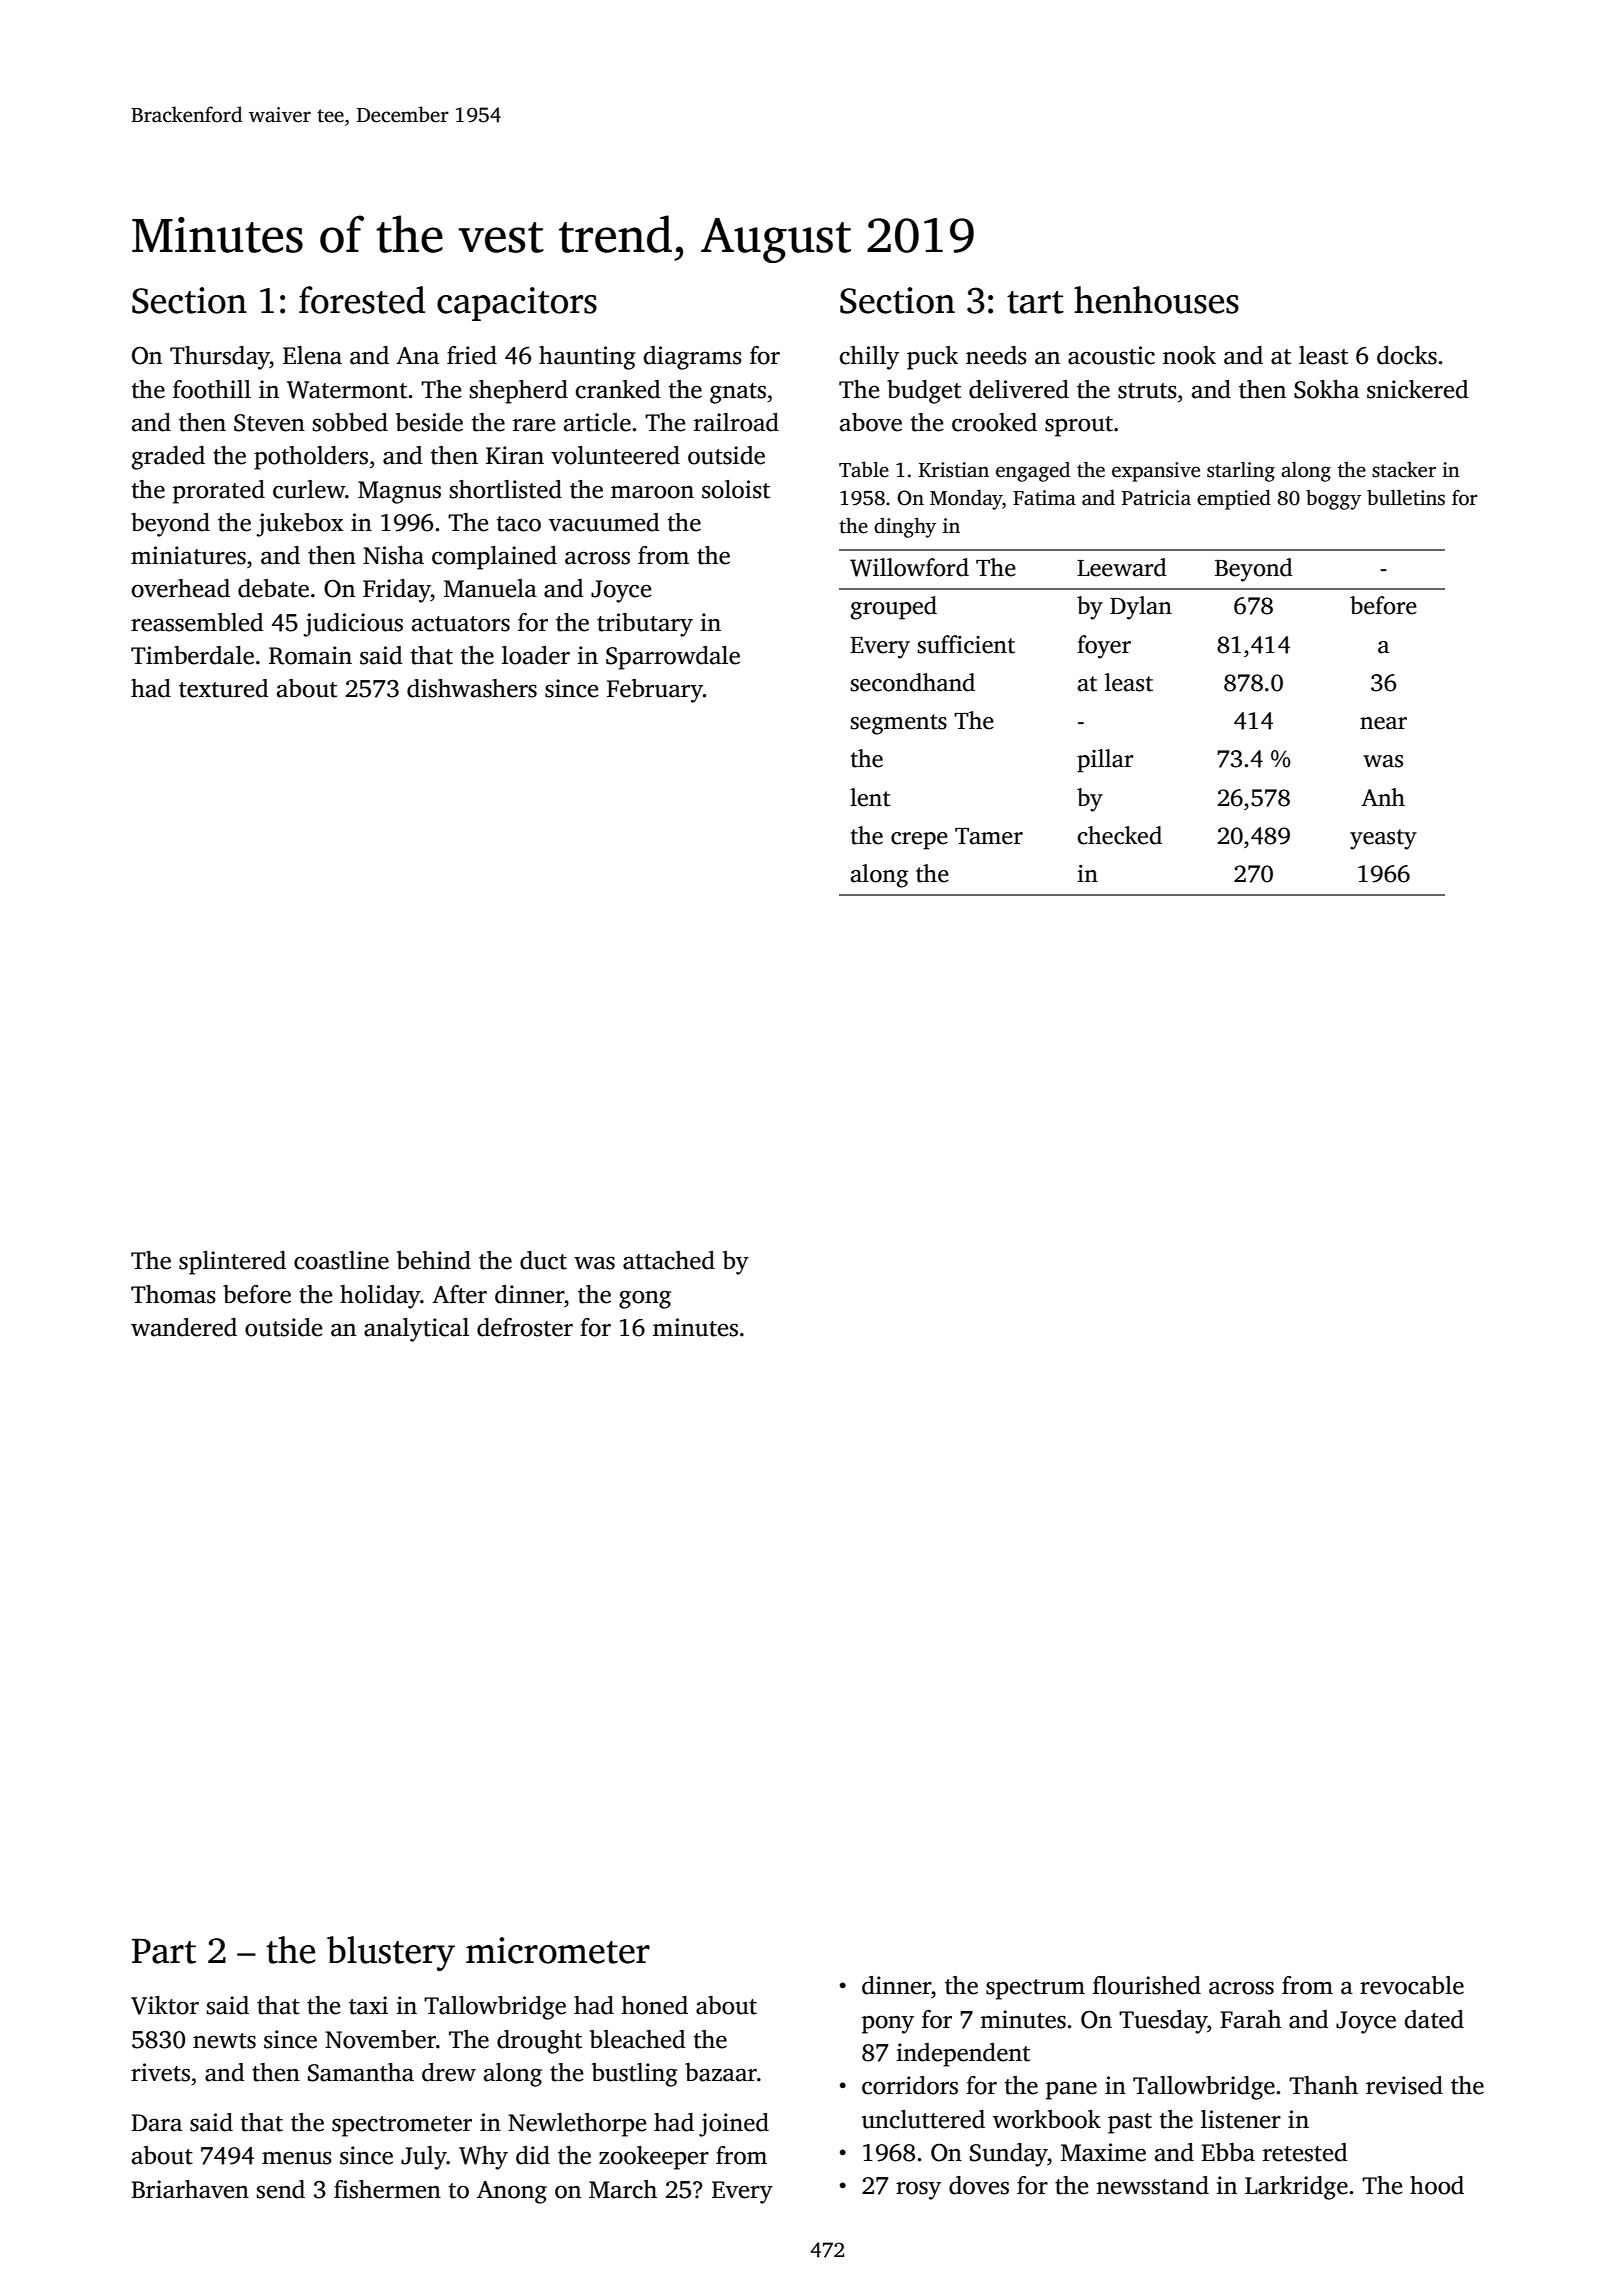 The height and width of the screenshot is (2292, 1620). I want to click on joined, so click(734, 2125).
